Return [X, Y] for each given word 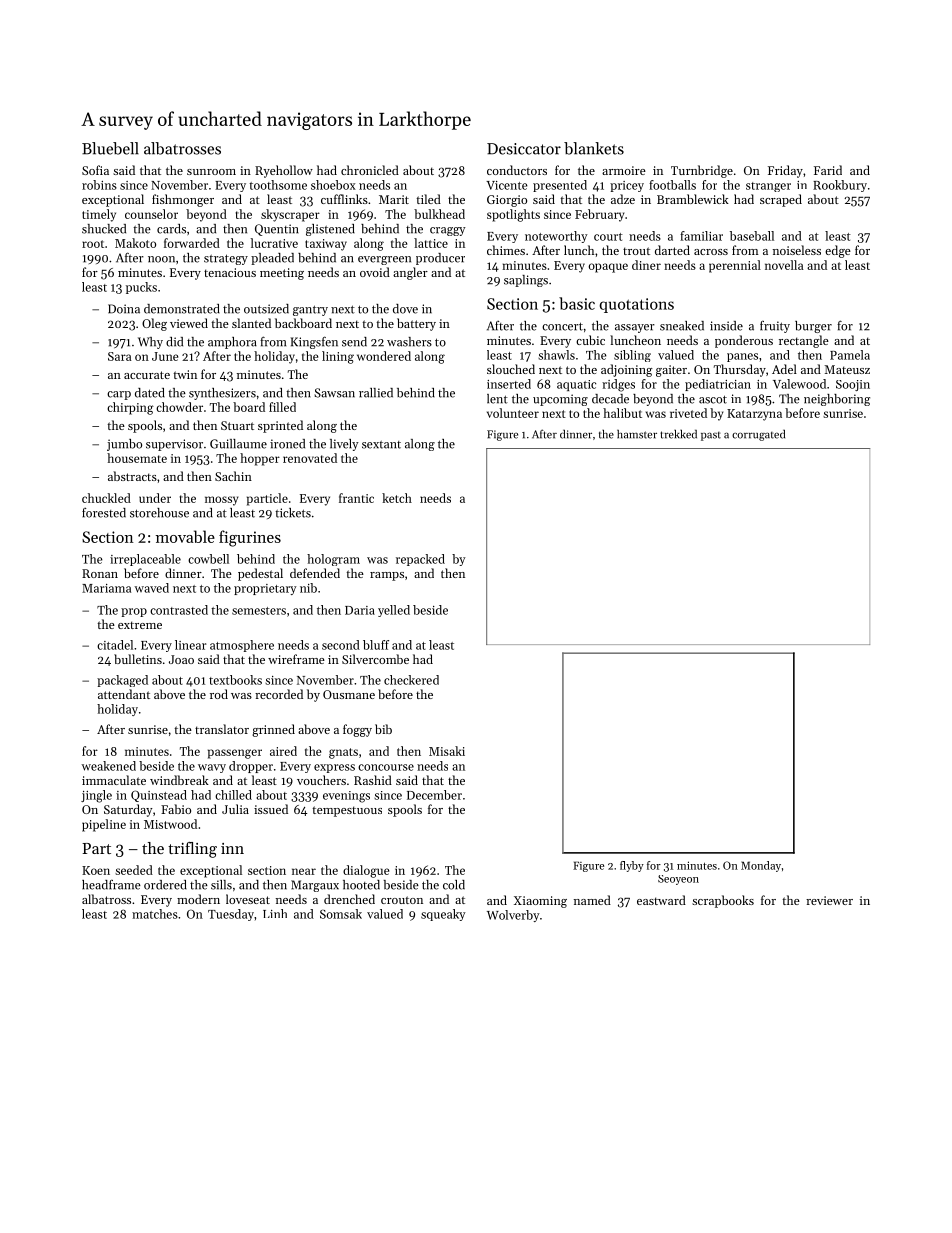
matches [155, 914]
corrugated [758, 435]
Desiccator [524, 149]
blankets [594, 148]
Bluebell [110, 148]
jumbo [124, 445]
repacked [420, 560]
